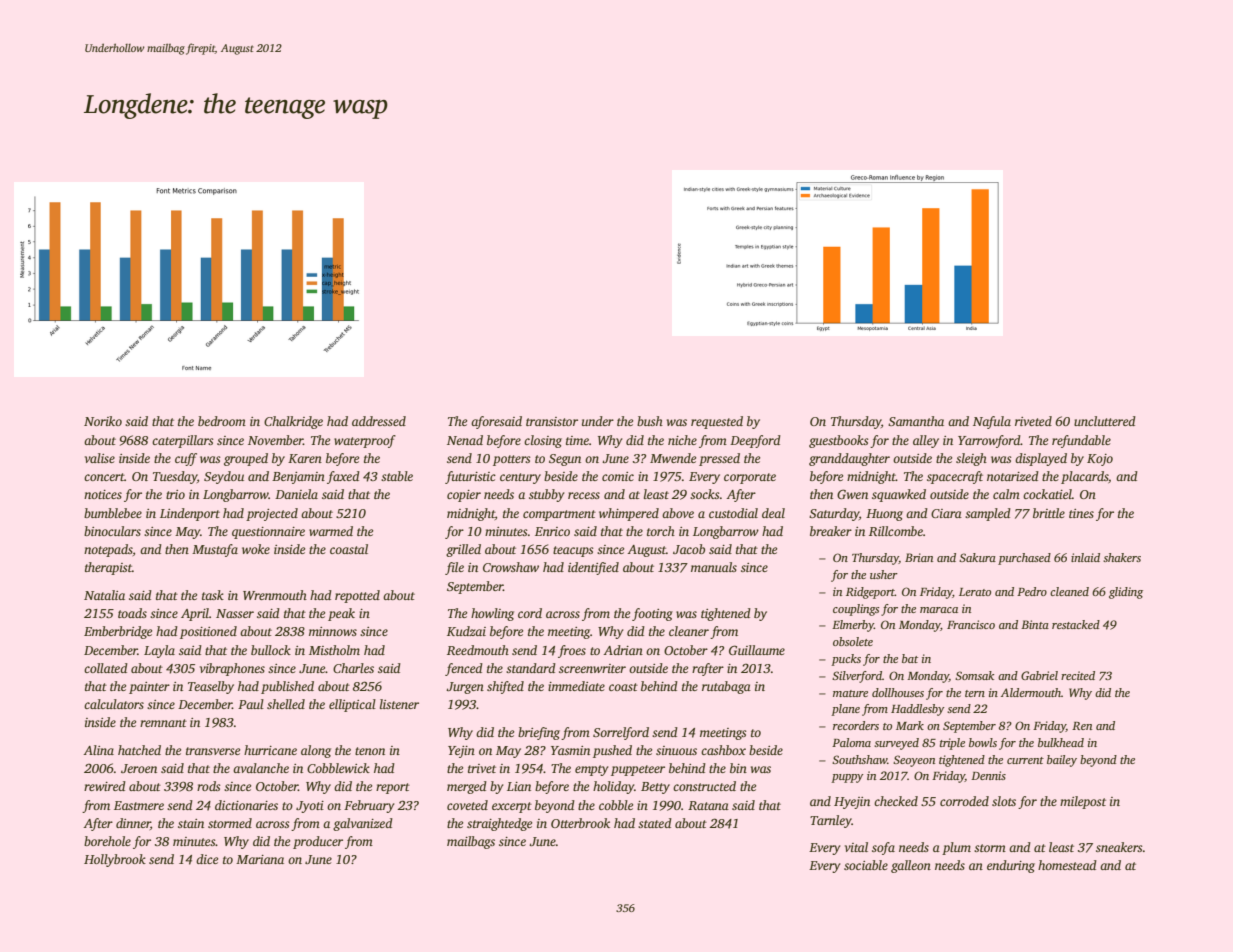 This screenshot has height=952, width=1233. Describe the element at coordinates (831, 531) in the screenshot. I see `breaker` at that location.
